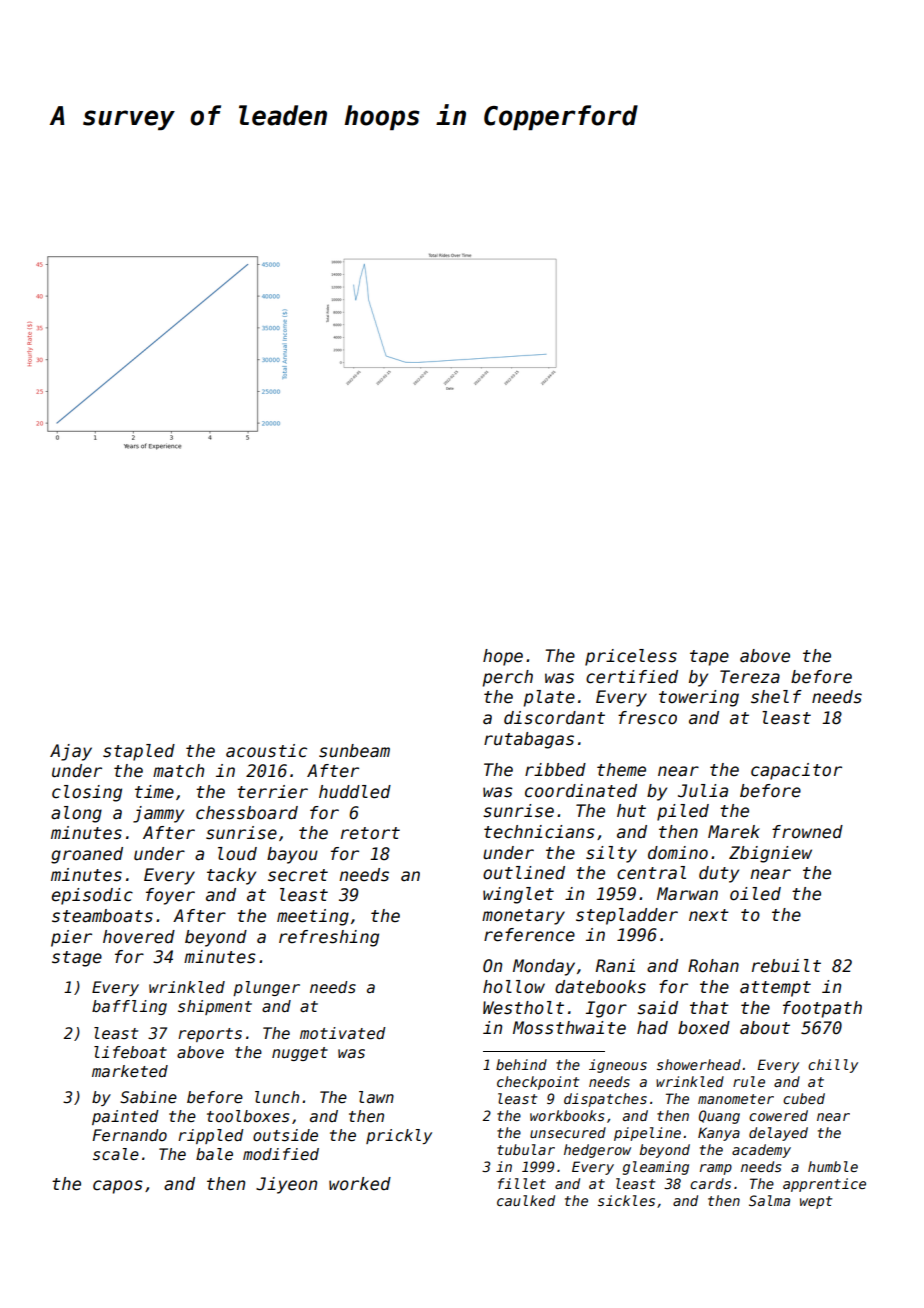  I want to click on priceless, so click(631, 657).
